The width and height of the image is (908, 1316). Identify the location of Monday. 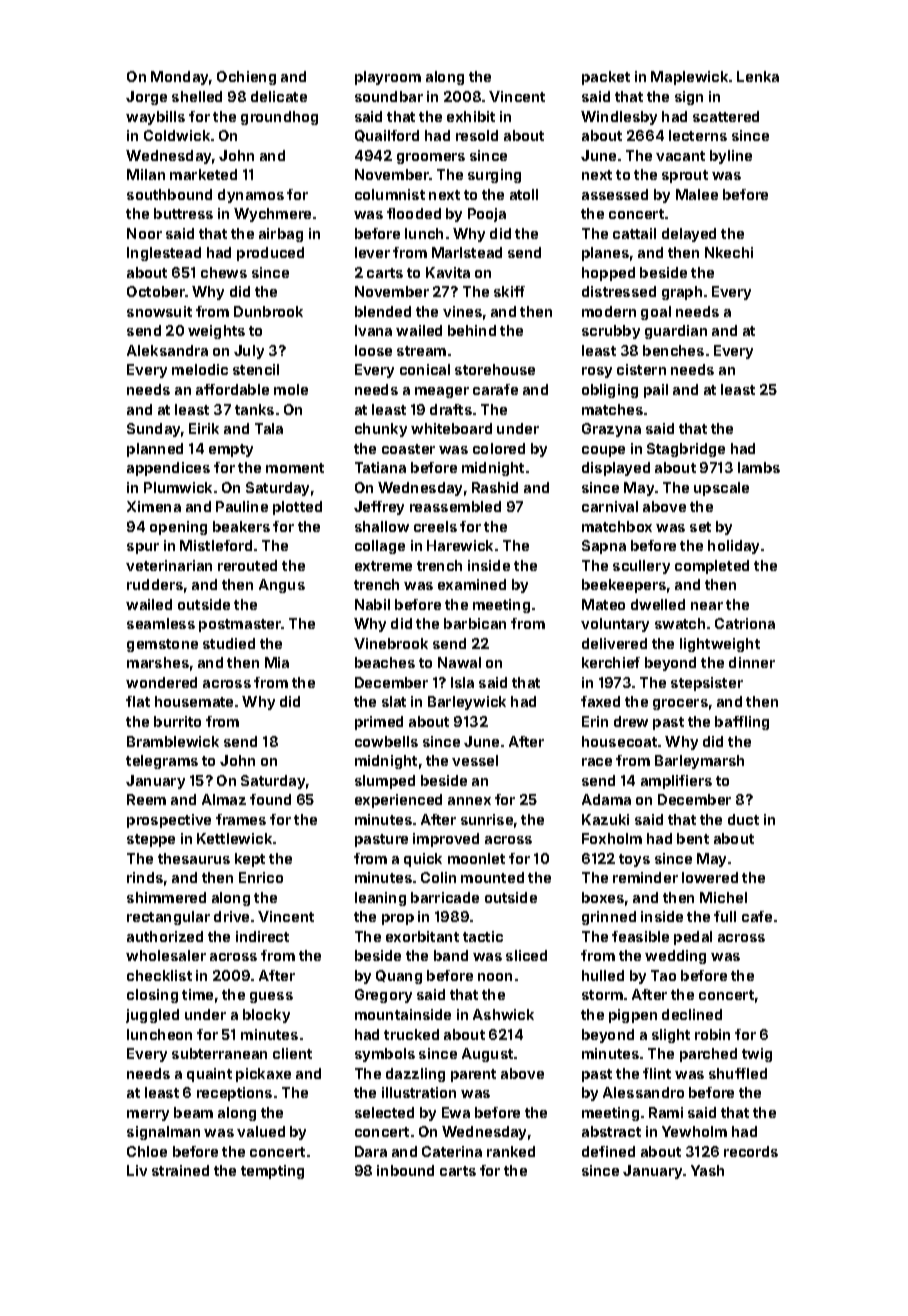
(179, 78).
